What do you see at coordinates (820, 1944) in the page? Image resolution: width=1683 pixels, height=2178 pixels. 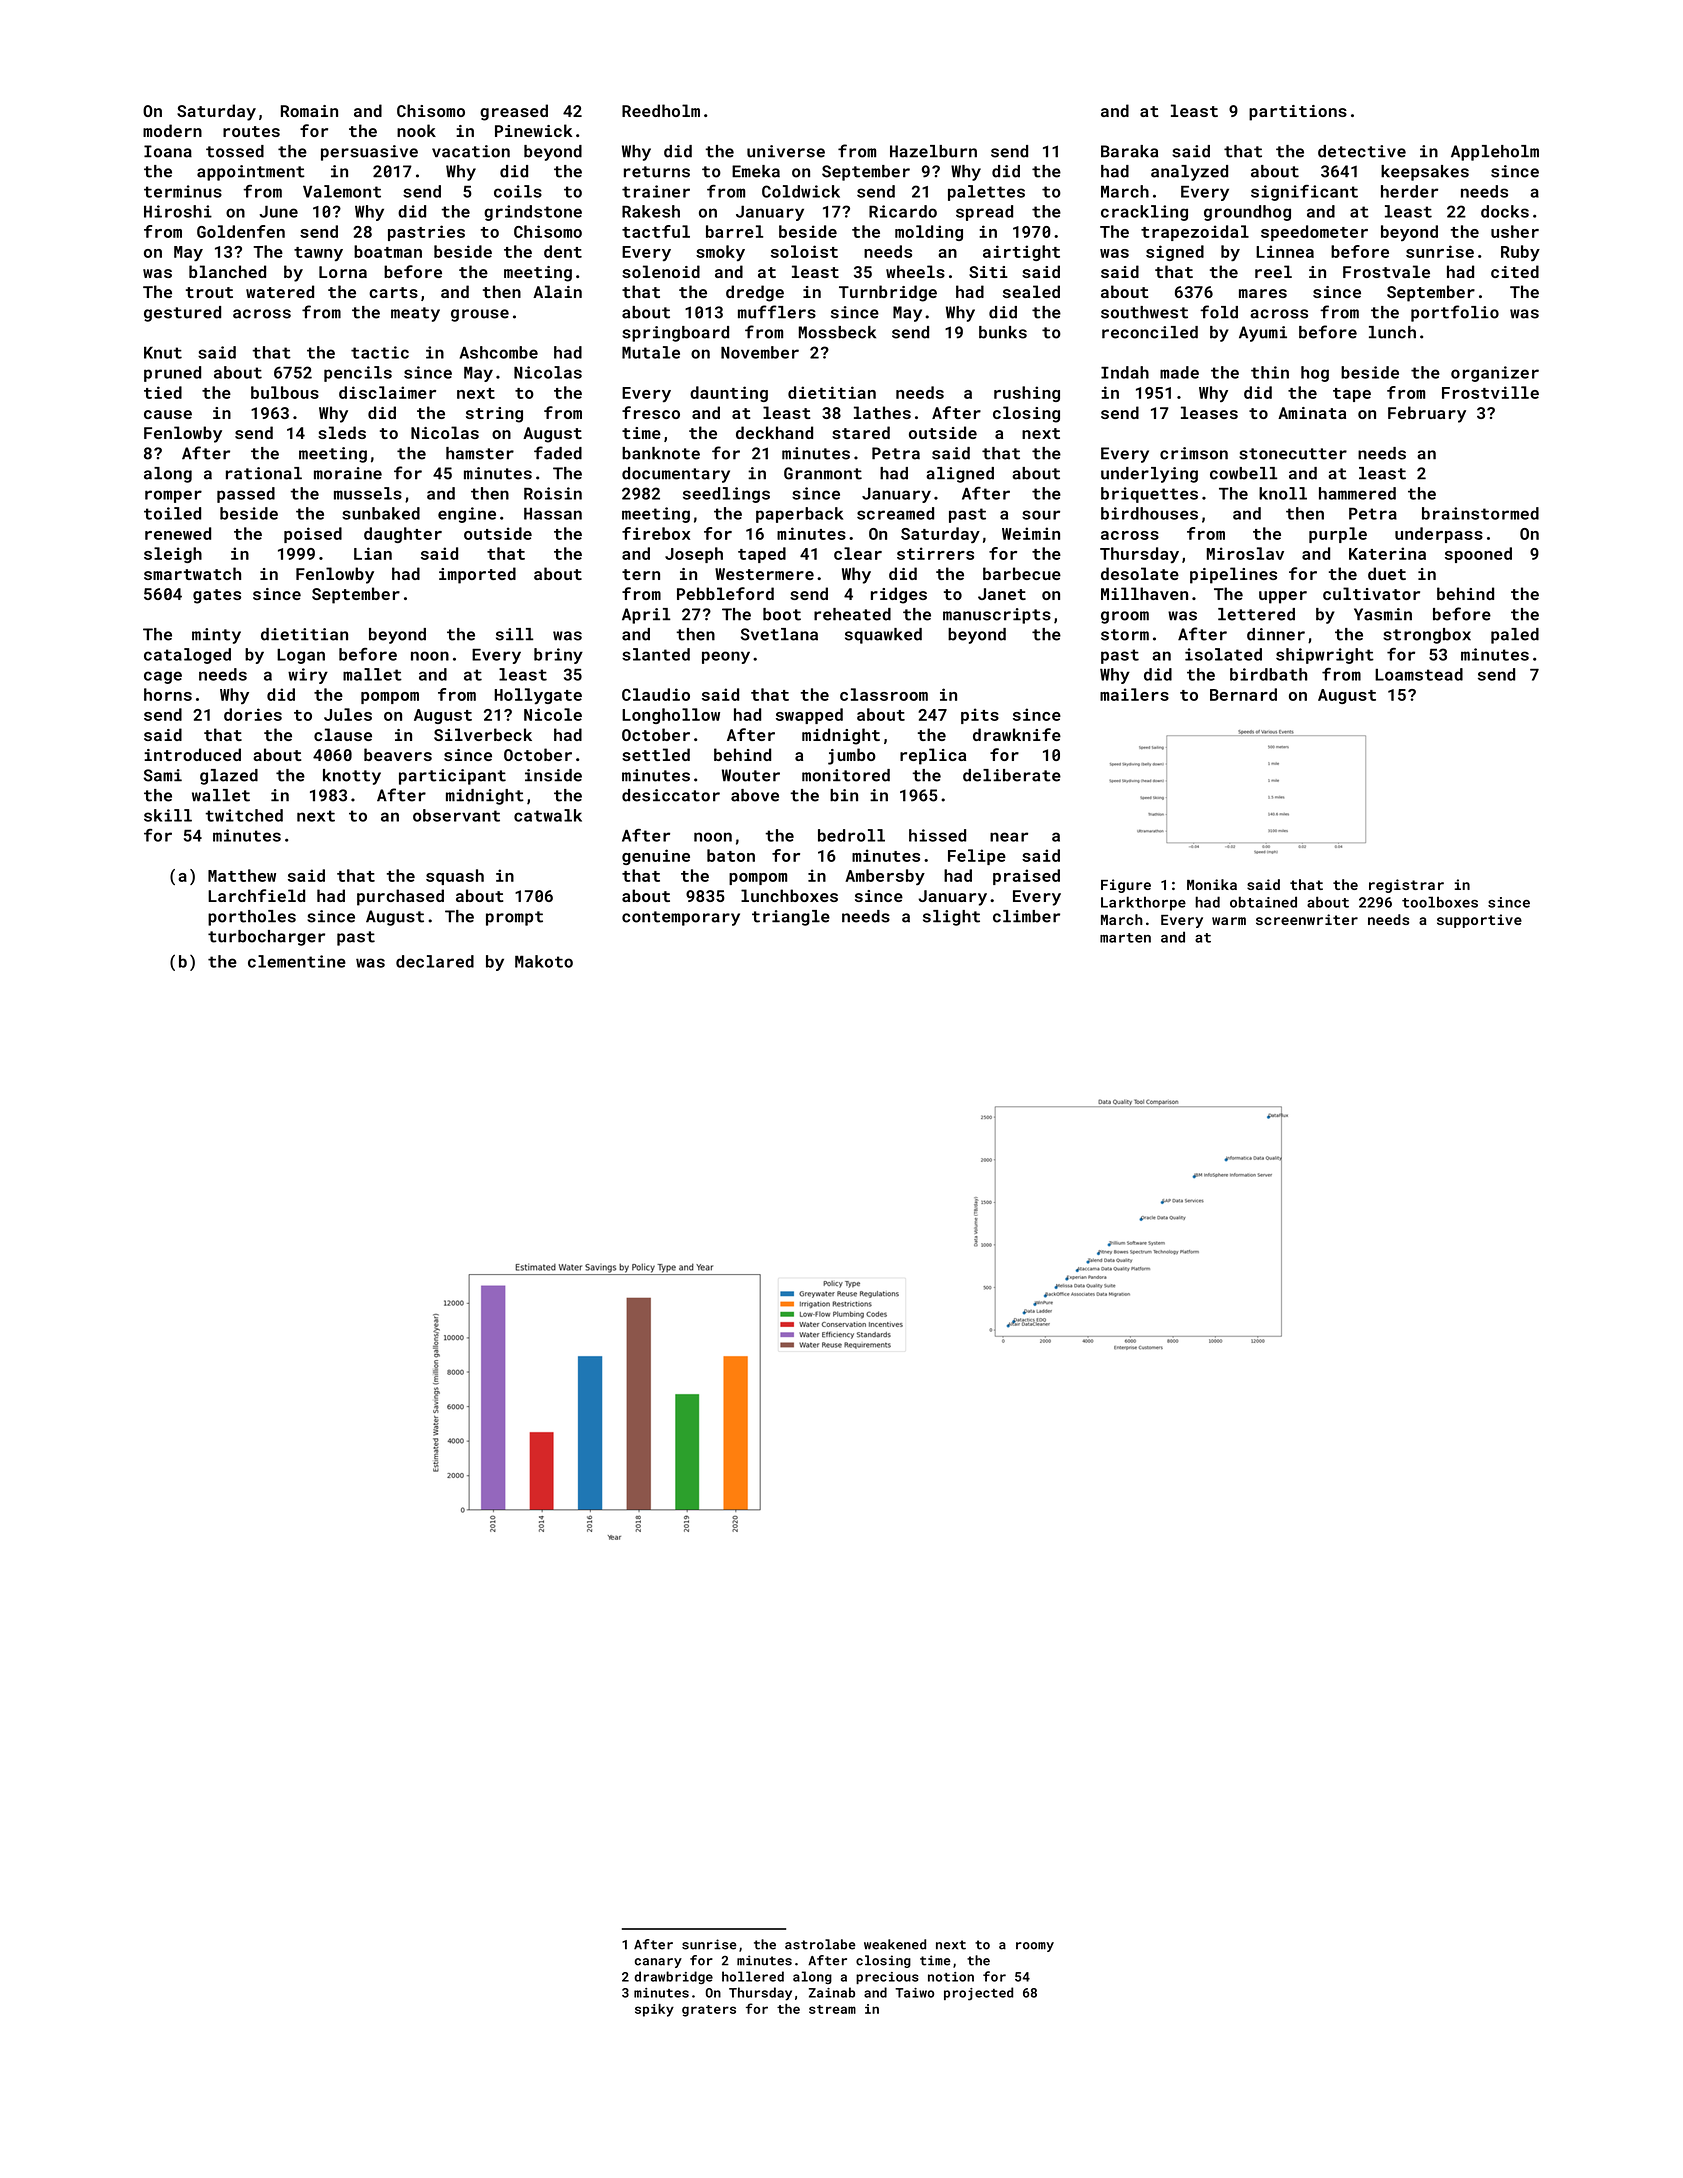 I see `astrolabe` at bounding box center [820, 1944].
